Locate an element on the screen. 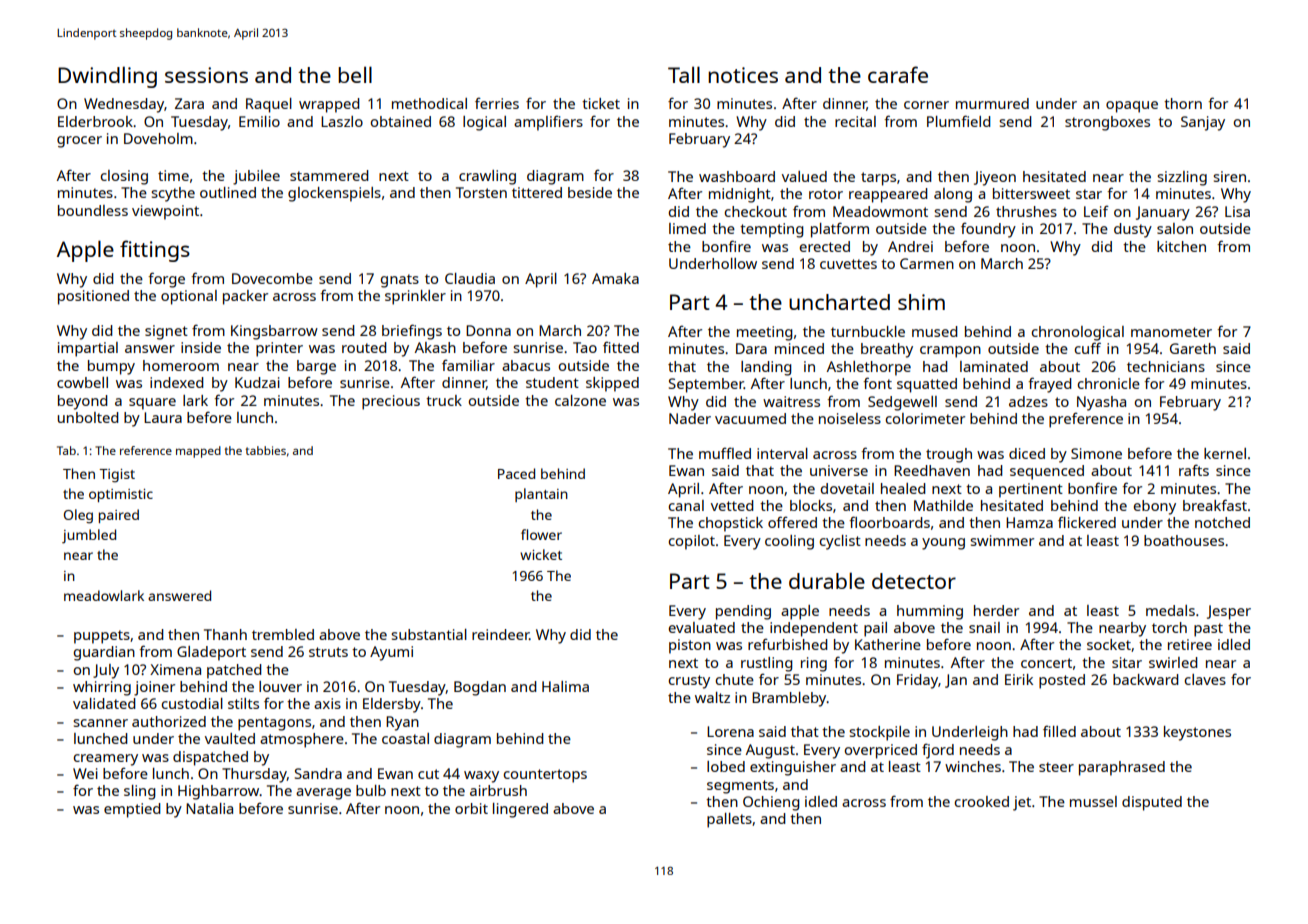 The width and height of the screenshot is (1308, 924). jumbled is located at coordinates (89, 536).
